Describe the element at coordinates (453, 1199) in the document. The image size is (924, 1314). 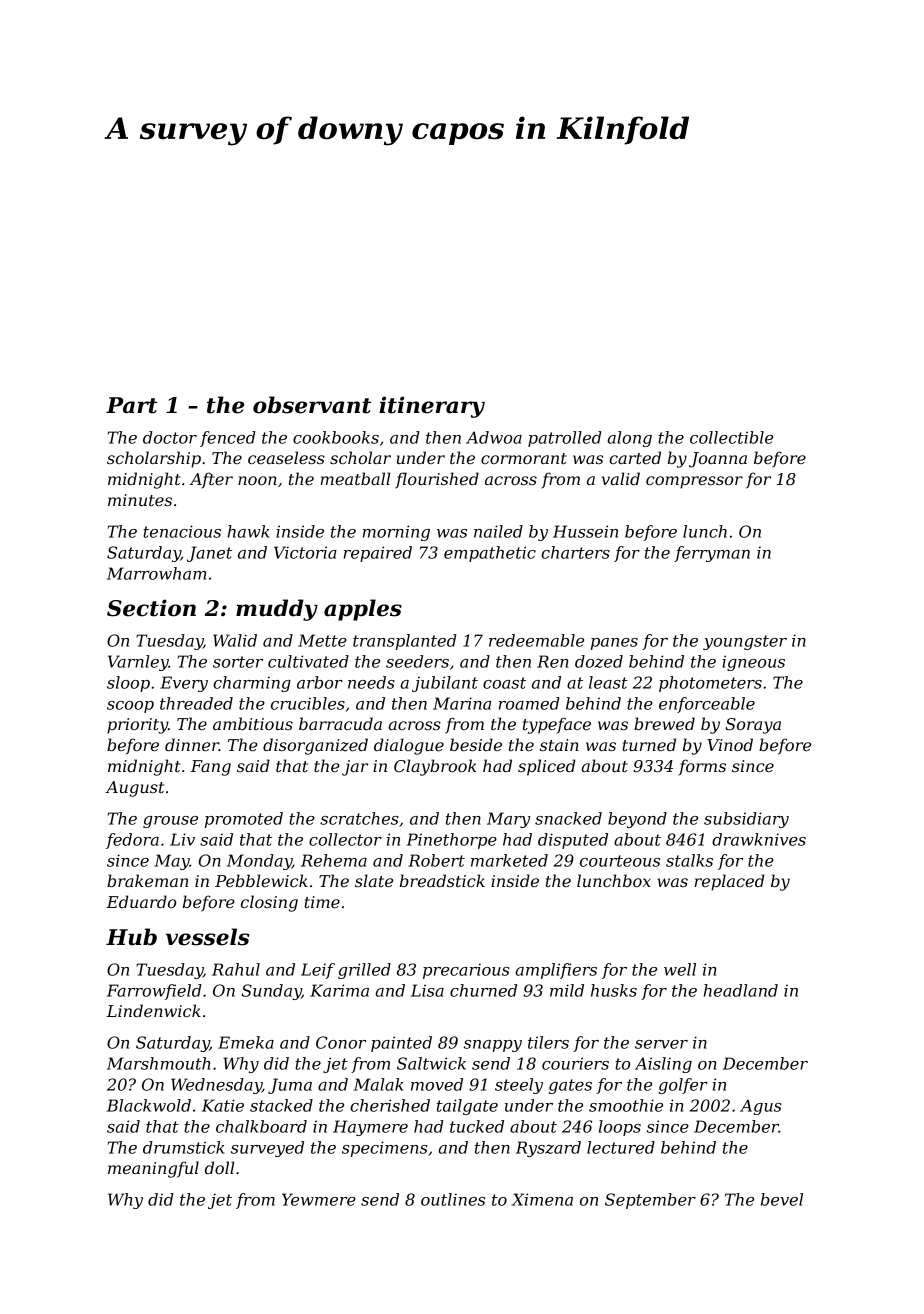
I see `outlines` at that location.
